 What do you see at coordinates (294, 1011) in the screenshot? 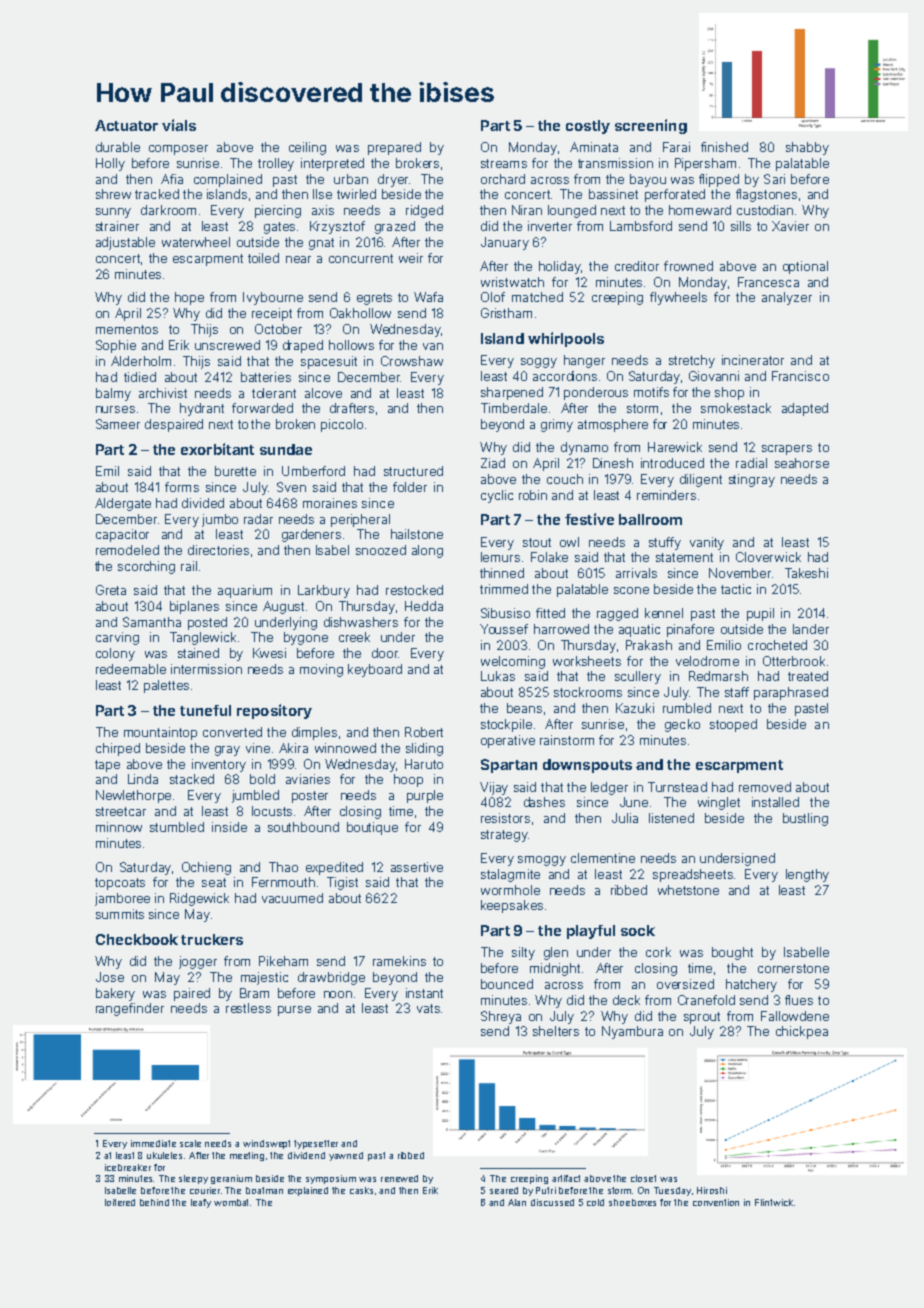
I see `purse` at bounding box center [294, 1011].
